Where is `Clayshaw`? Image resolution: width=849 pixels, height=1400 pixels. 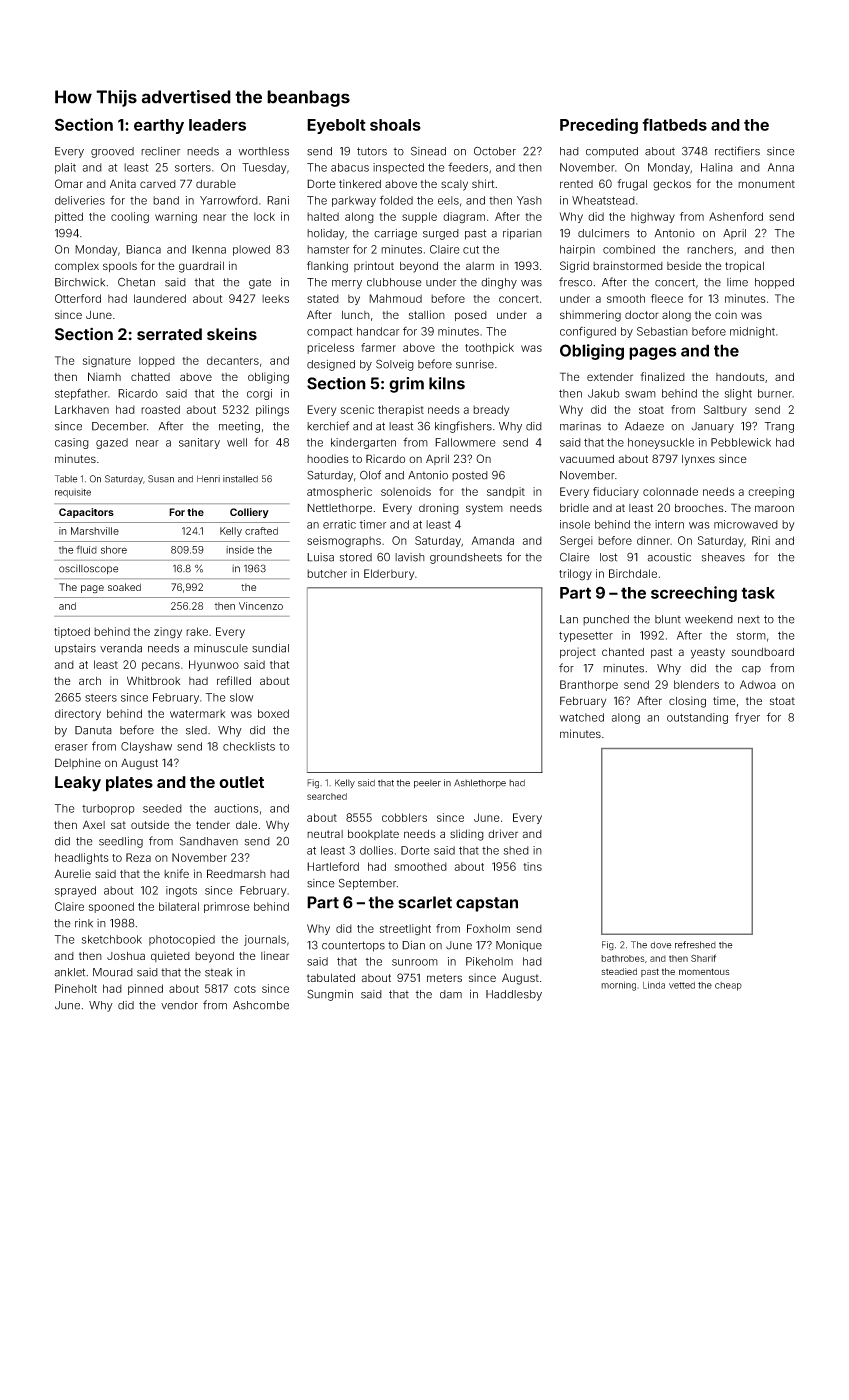
Clayshaw is located at coordinates (146, 747).
